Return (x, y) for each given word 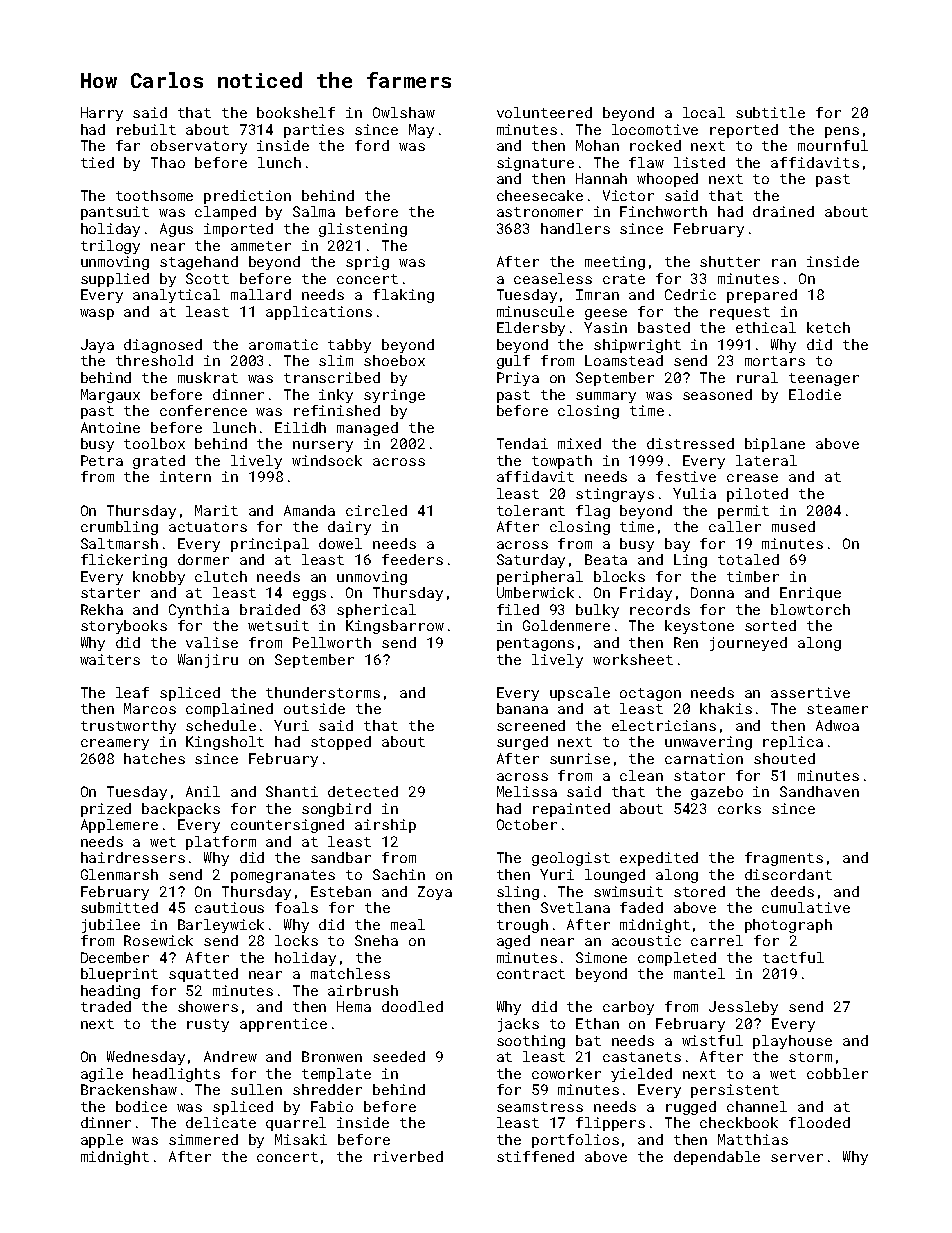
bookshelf (296, 112)
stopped (341, 743)
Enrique (810, 594)
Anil (203, 791)
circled (376, 510)
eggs (309, 595)
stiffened (535, 1156)
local (704, 112)
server (797, 1158)
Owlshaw (404, 112)
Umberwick (535, 592)
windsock (327, 460)
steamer (837, 709)
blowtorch (810, 609)
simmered (203, 1139)
